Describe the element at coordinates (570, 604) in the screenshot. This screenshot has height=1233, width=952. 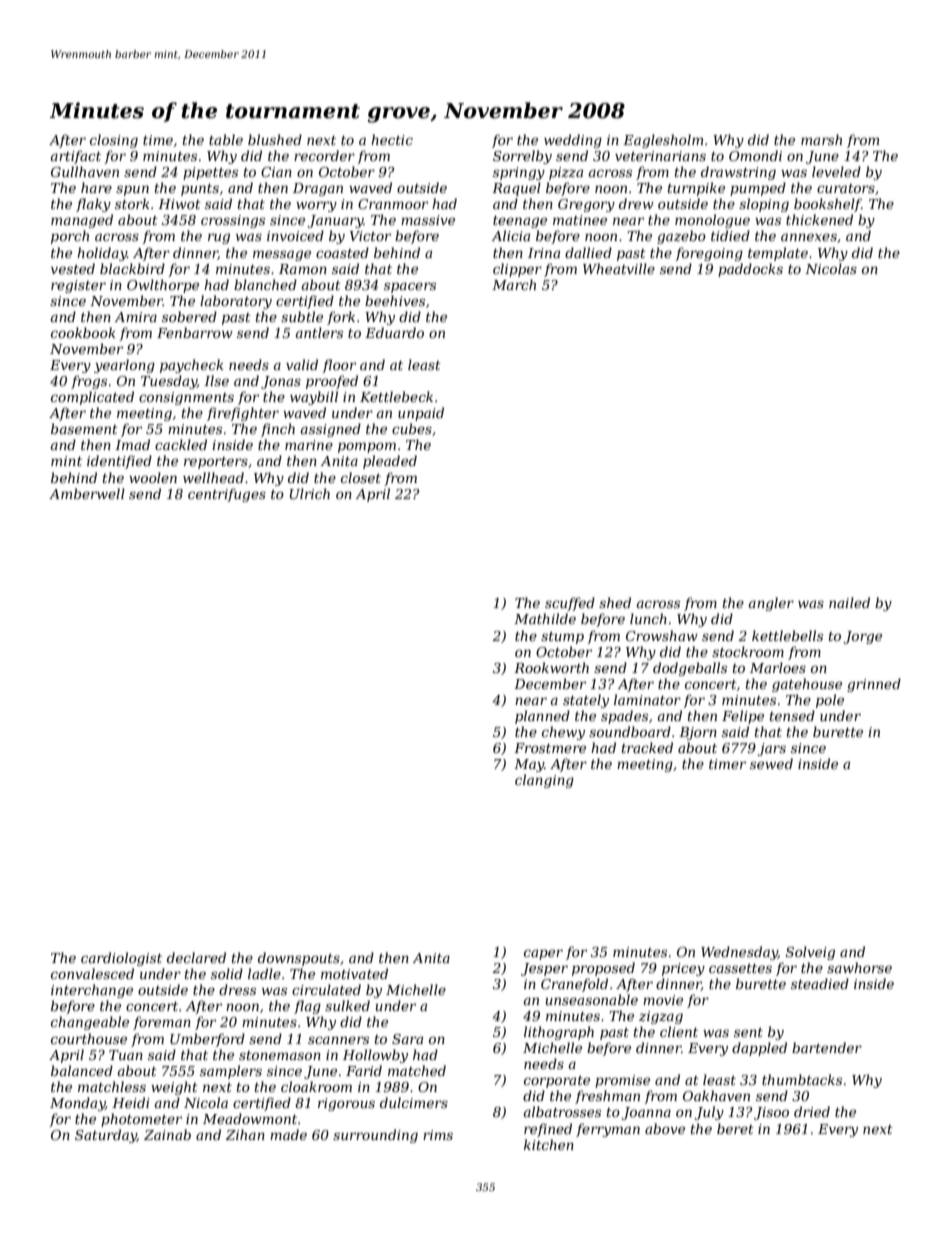
I see `scuffed` at that location.
